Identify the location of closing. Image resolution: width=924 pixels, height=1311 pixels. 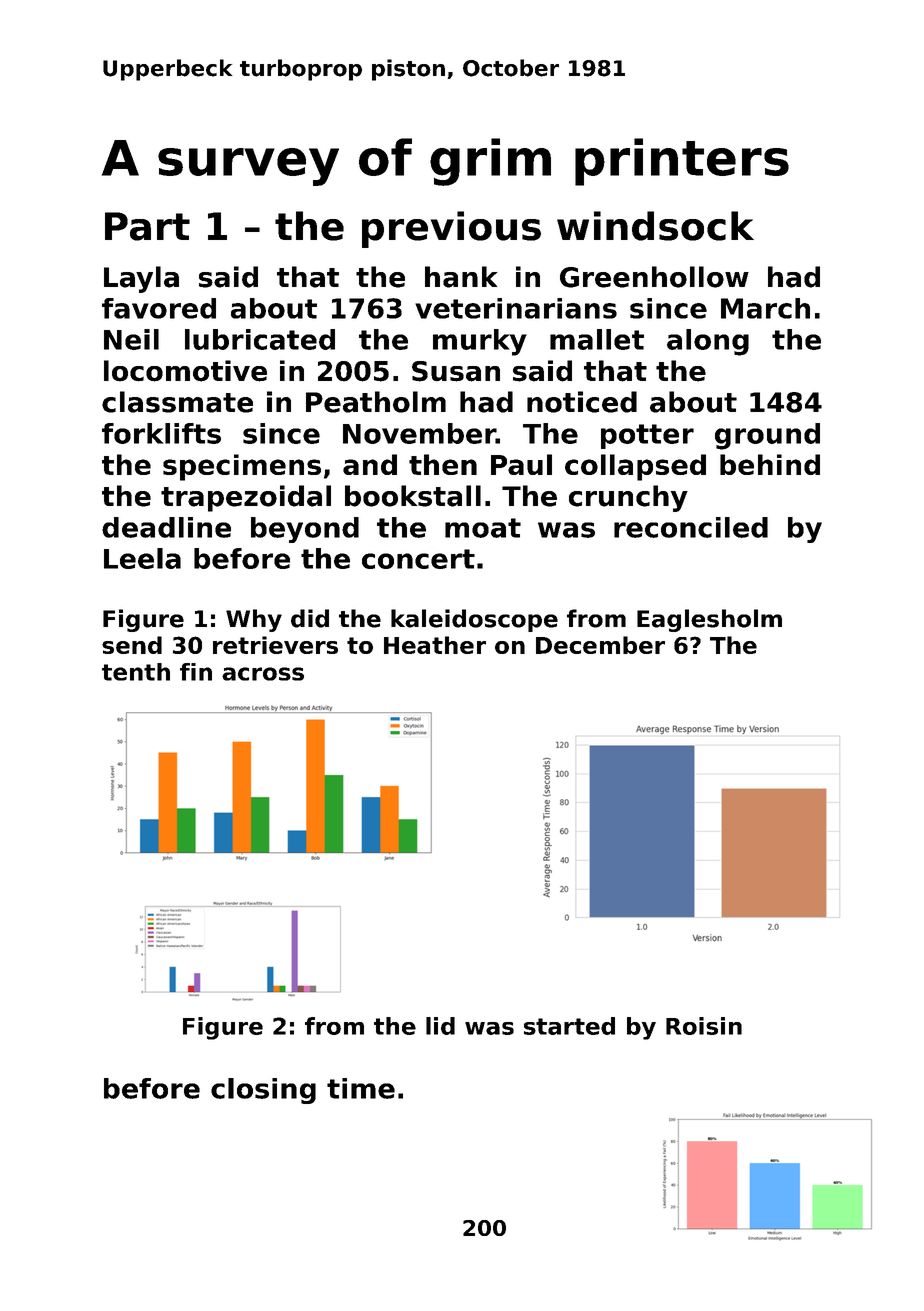
(263, 1091).
